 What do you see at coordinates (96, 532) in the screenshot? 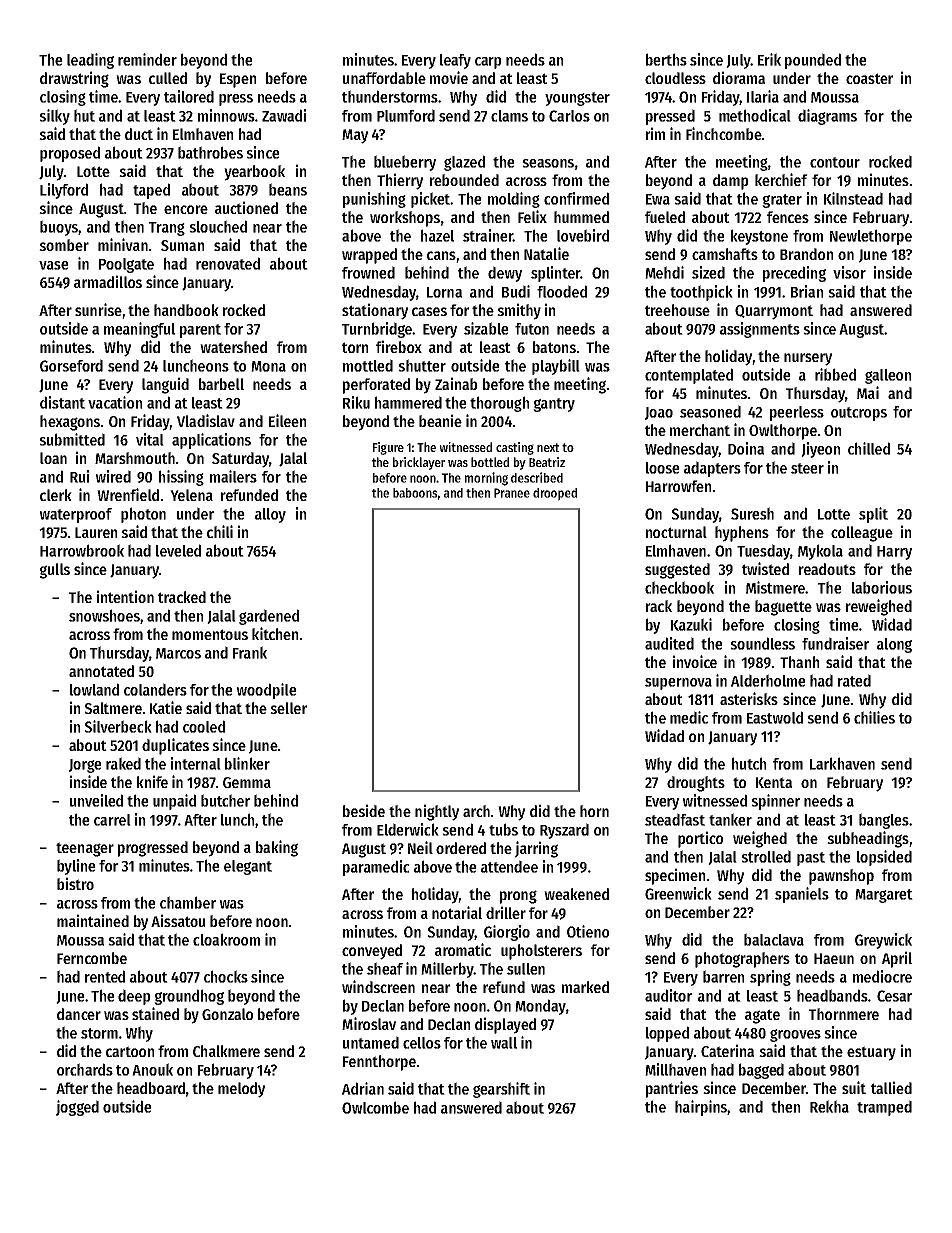
I see `Lauren` at bounding box center [96, 532].
